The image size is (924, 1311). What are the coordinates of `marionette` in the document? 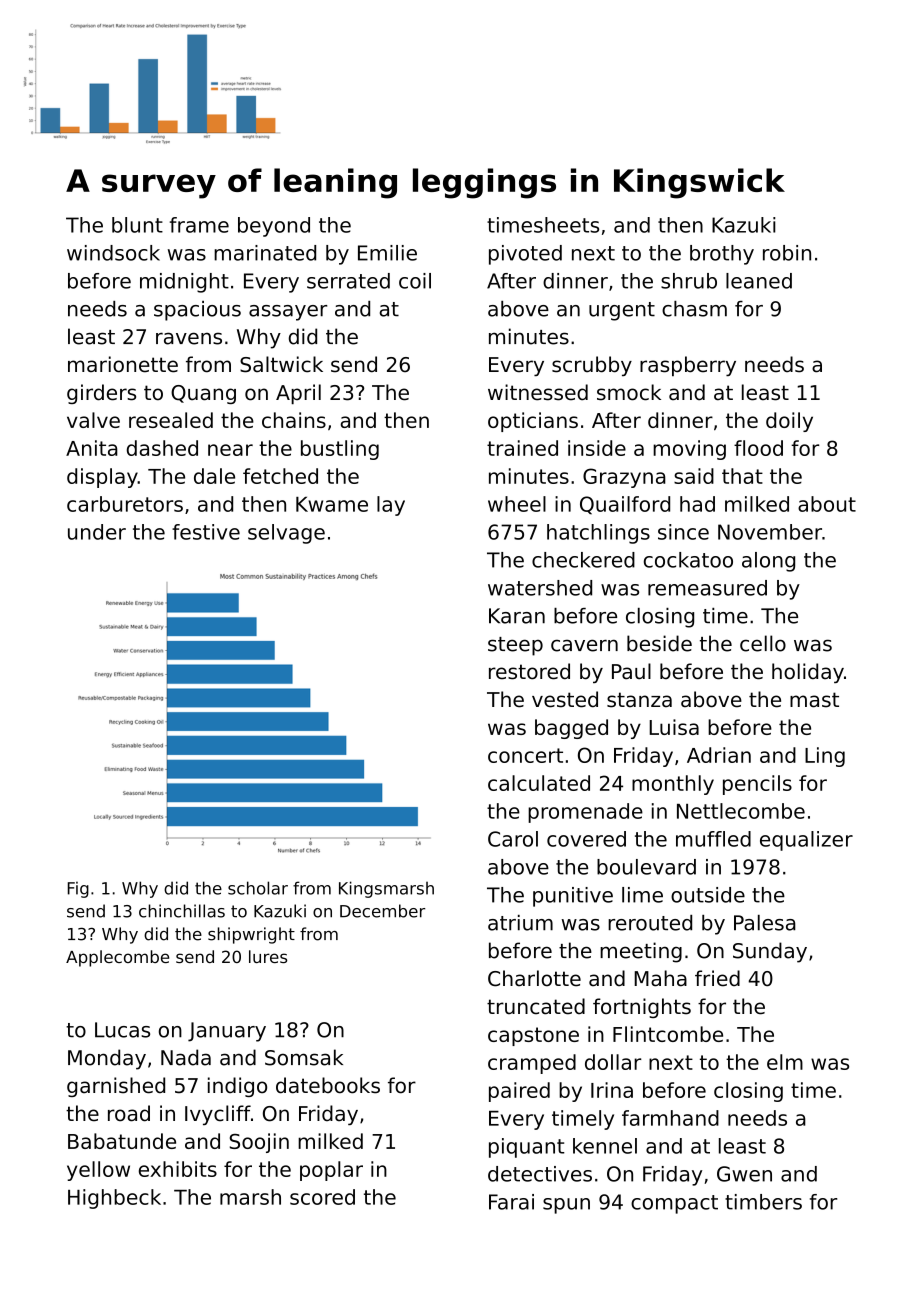 It's located at (123, 364).
